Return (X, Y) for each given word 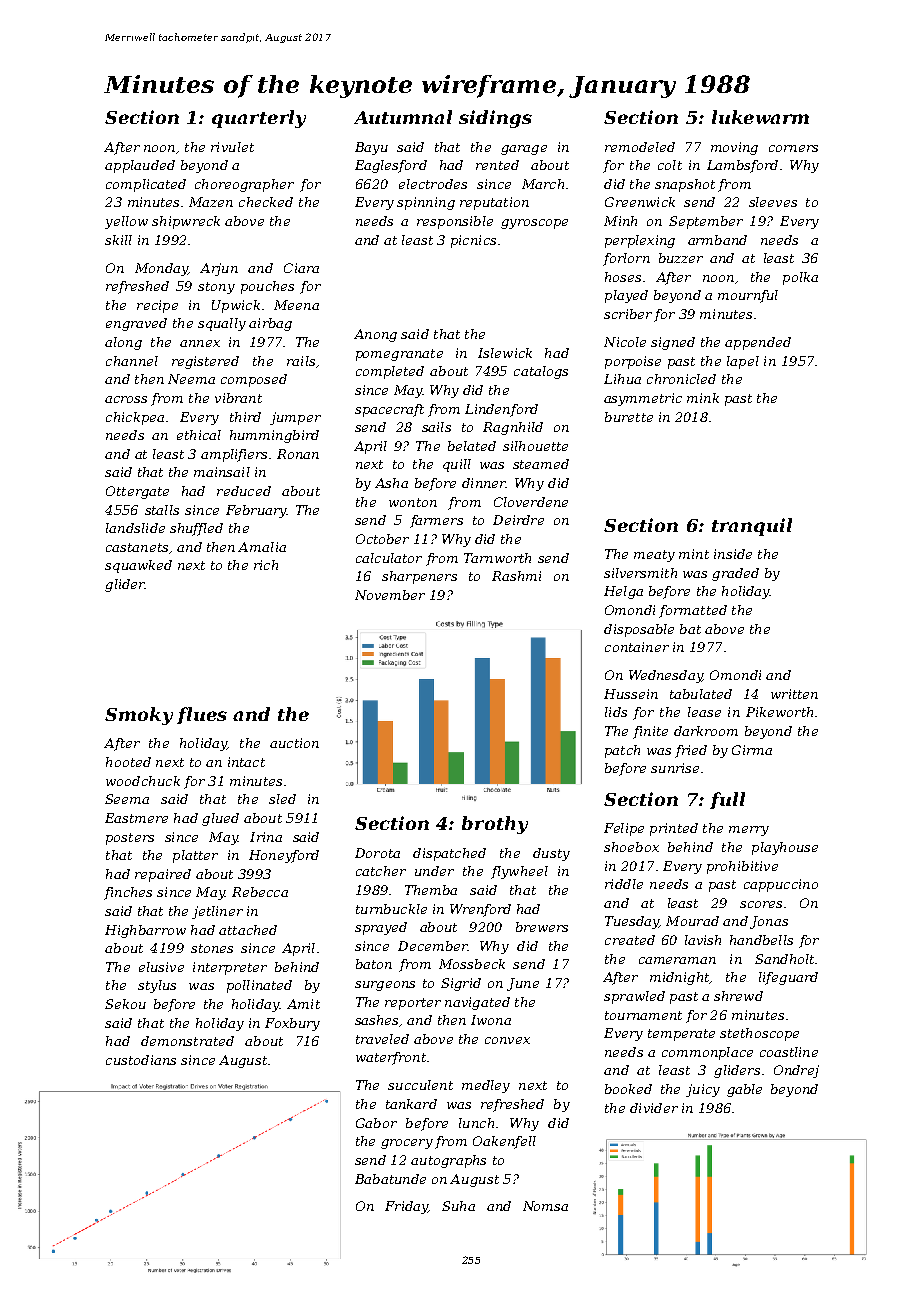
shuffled (196, 529)
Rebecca (260, 892)
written (794, 694)
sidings (495, 119)
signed (673, 343)
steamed (541, 464)
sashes (376, 1020)
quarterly (259, 119)
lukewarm (760, 117)
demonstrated (187, 1041)
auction (294, 743)
